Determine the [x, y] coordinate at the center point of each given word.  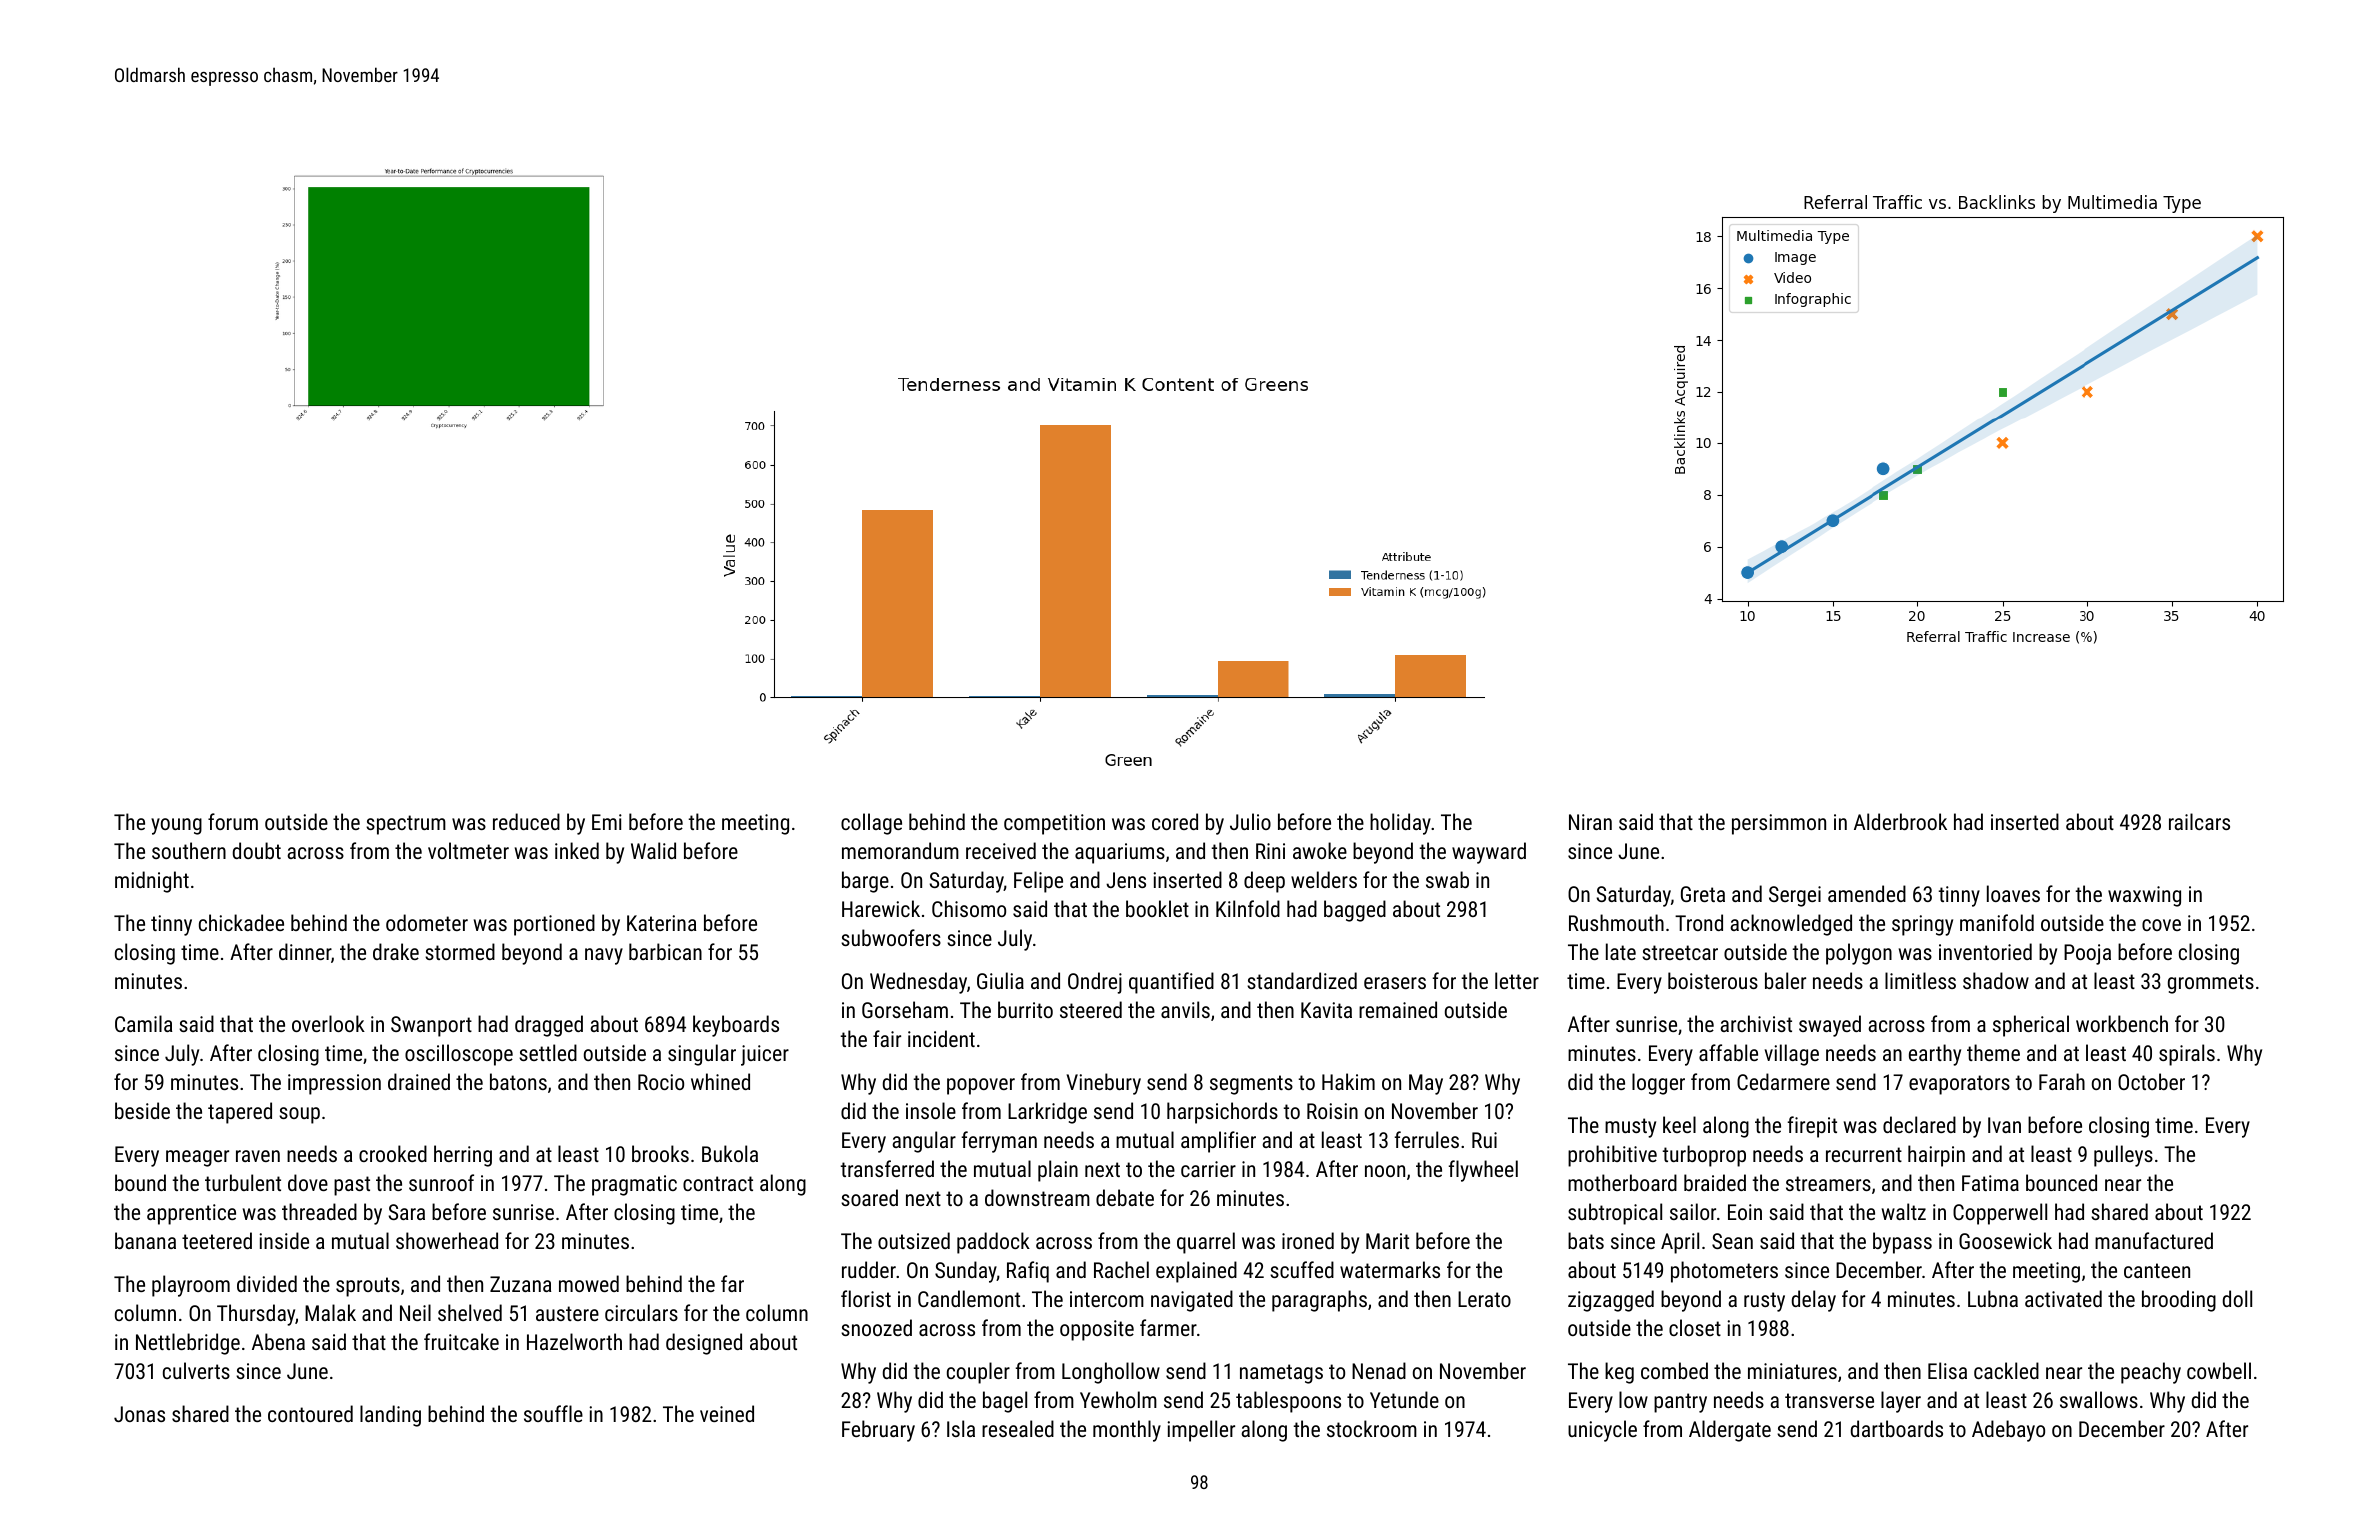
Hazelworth [574, 1341]
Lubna [1993, 1298]
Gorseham [905, 1009]
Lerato [1484, 1299]
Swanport [431, 1026]
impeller [1201, 1431]
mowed [589, 1283]
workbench [2122, 1023]
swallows [2099, 1399]
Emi [607, 822]
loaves [2013, 893]
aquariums [1120, 853]
